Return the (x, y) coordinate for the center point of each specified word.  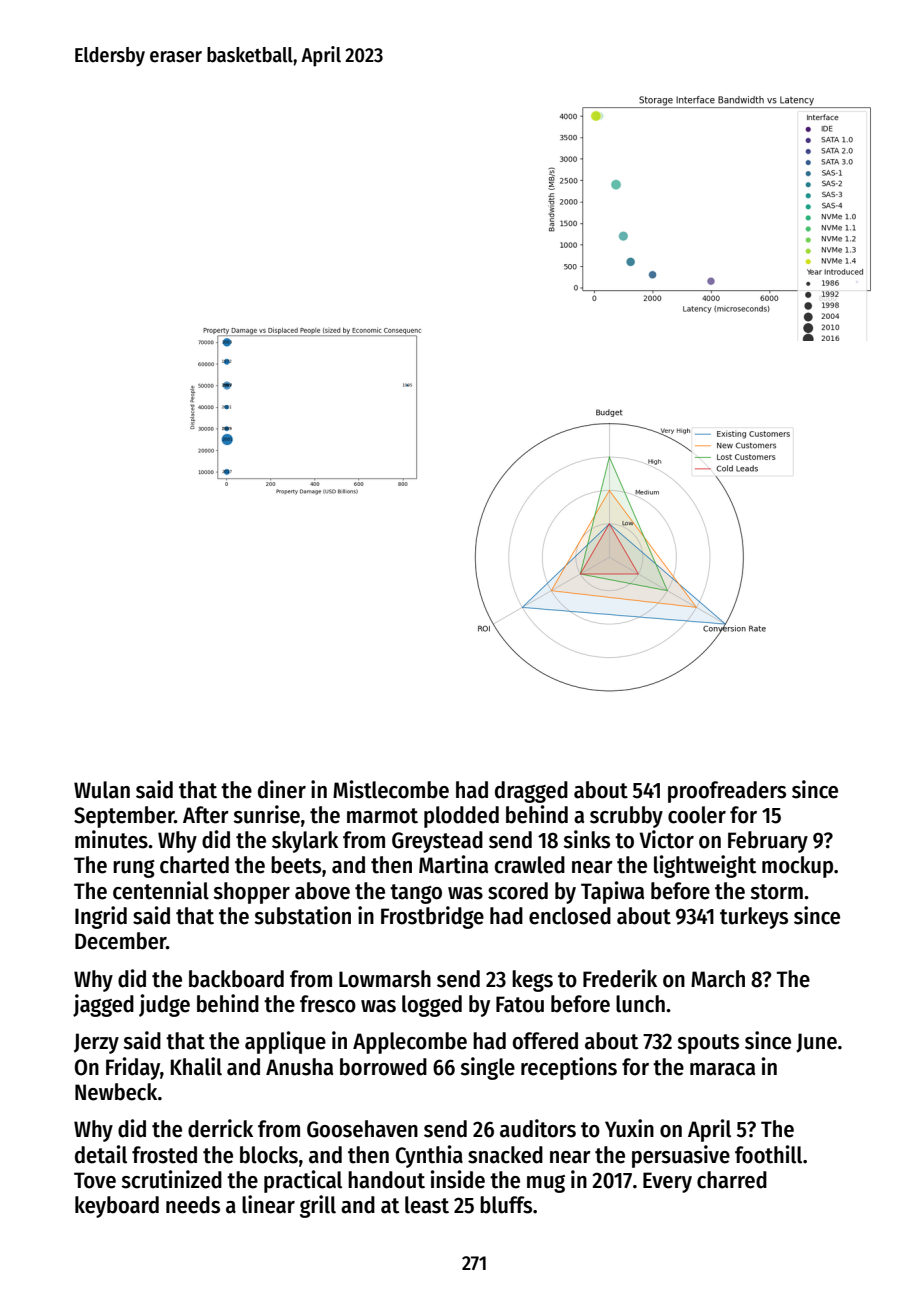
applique (285, 1042)
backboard (236, 979)
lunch (640, 1004)
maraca (722, 1069)
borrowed (383, 1067)
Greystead (437, 842)
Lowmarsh (385, 979)
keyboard (117, 1207)
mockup (797, 867)
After (206, 815)
